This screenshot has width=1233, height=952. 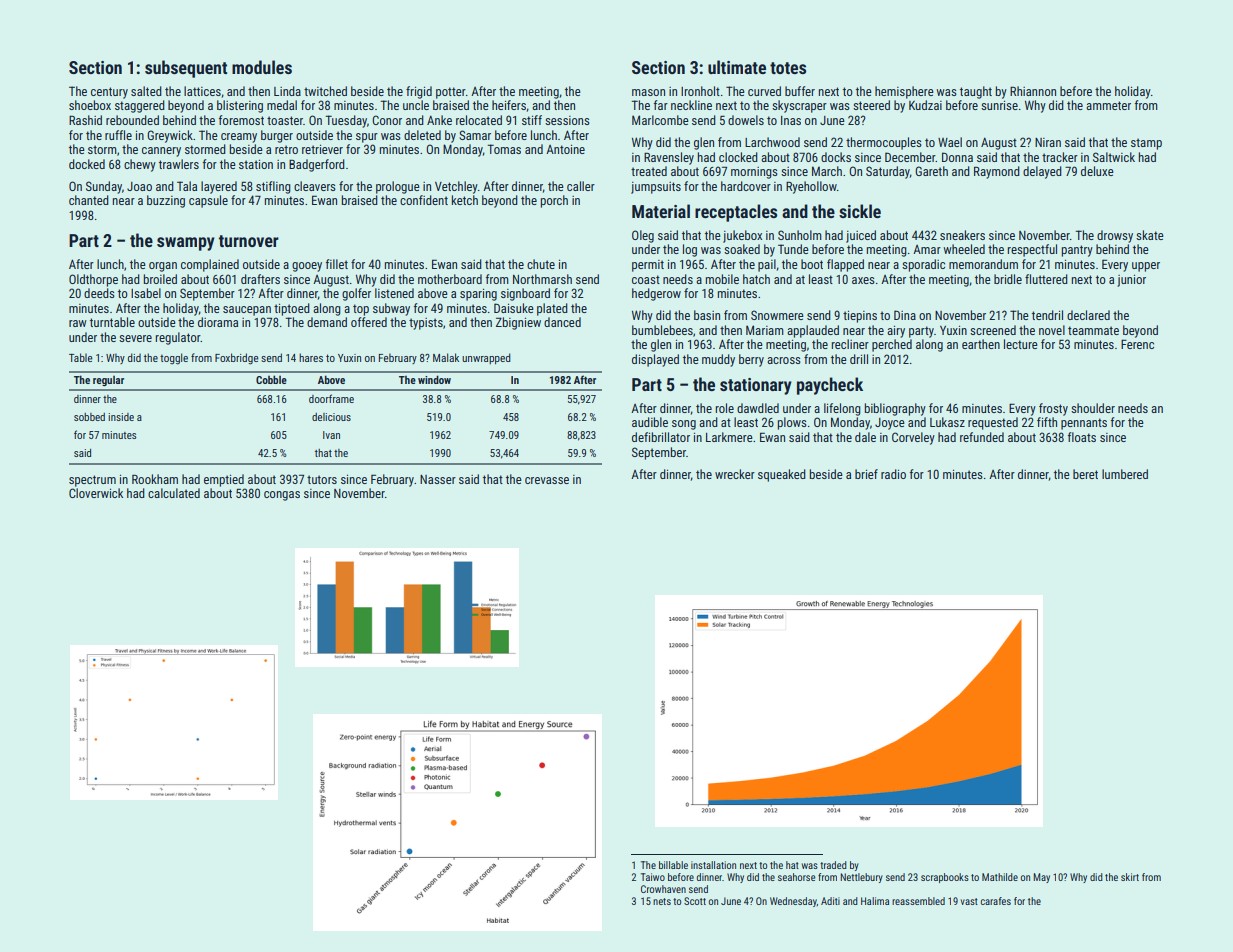 What do you see at coordinates (85, 120) in the screenshot?
I see `Rashid` at bounding box center [85, 120].
